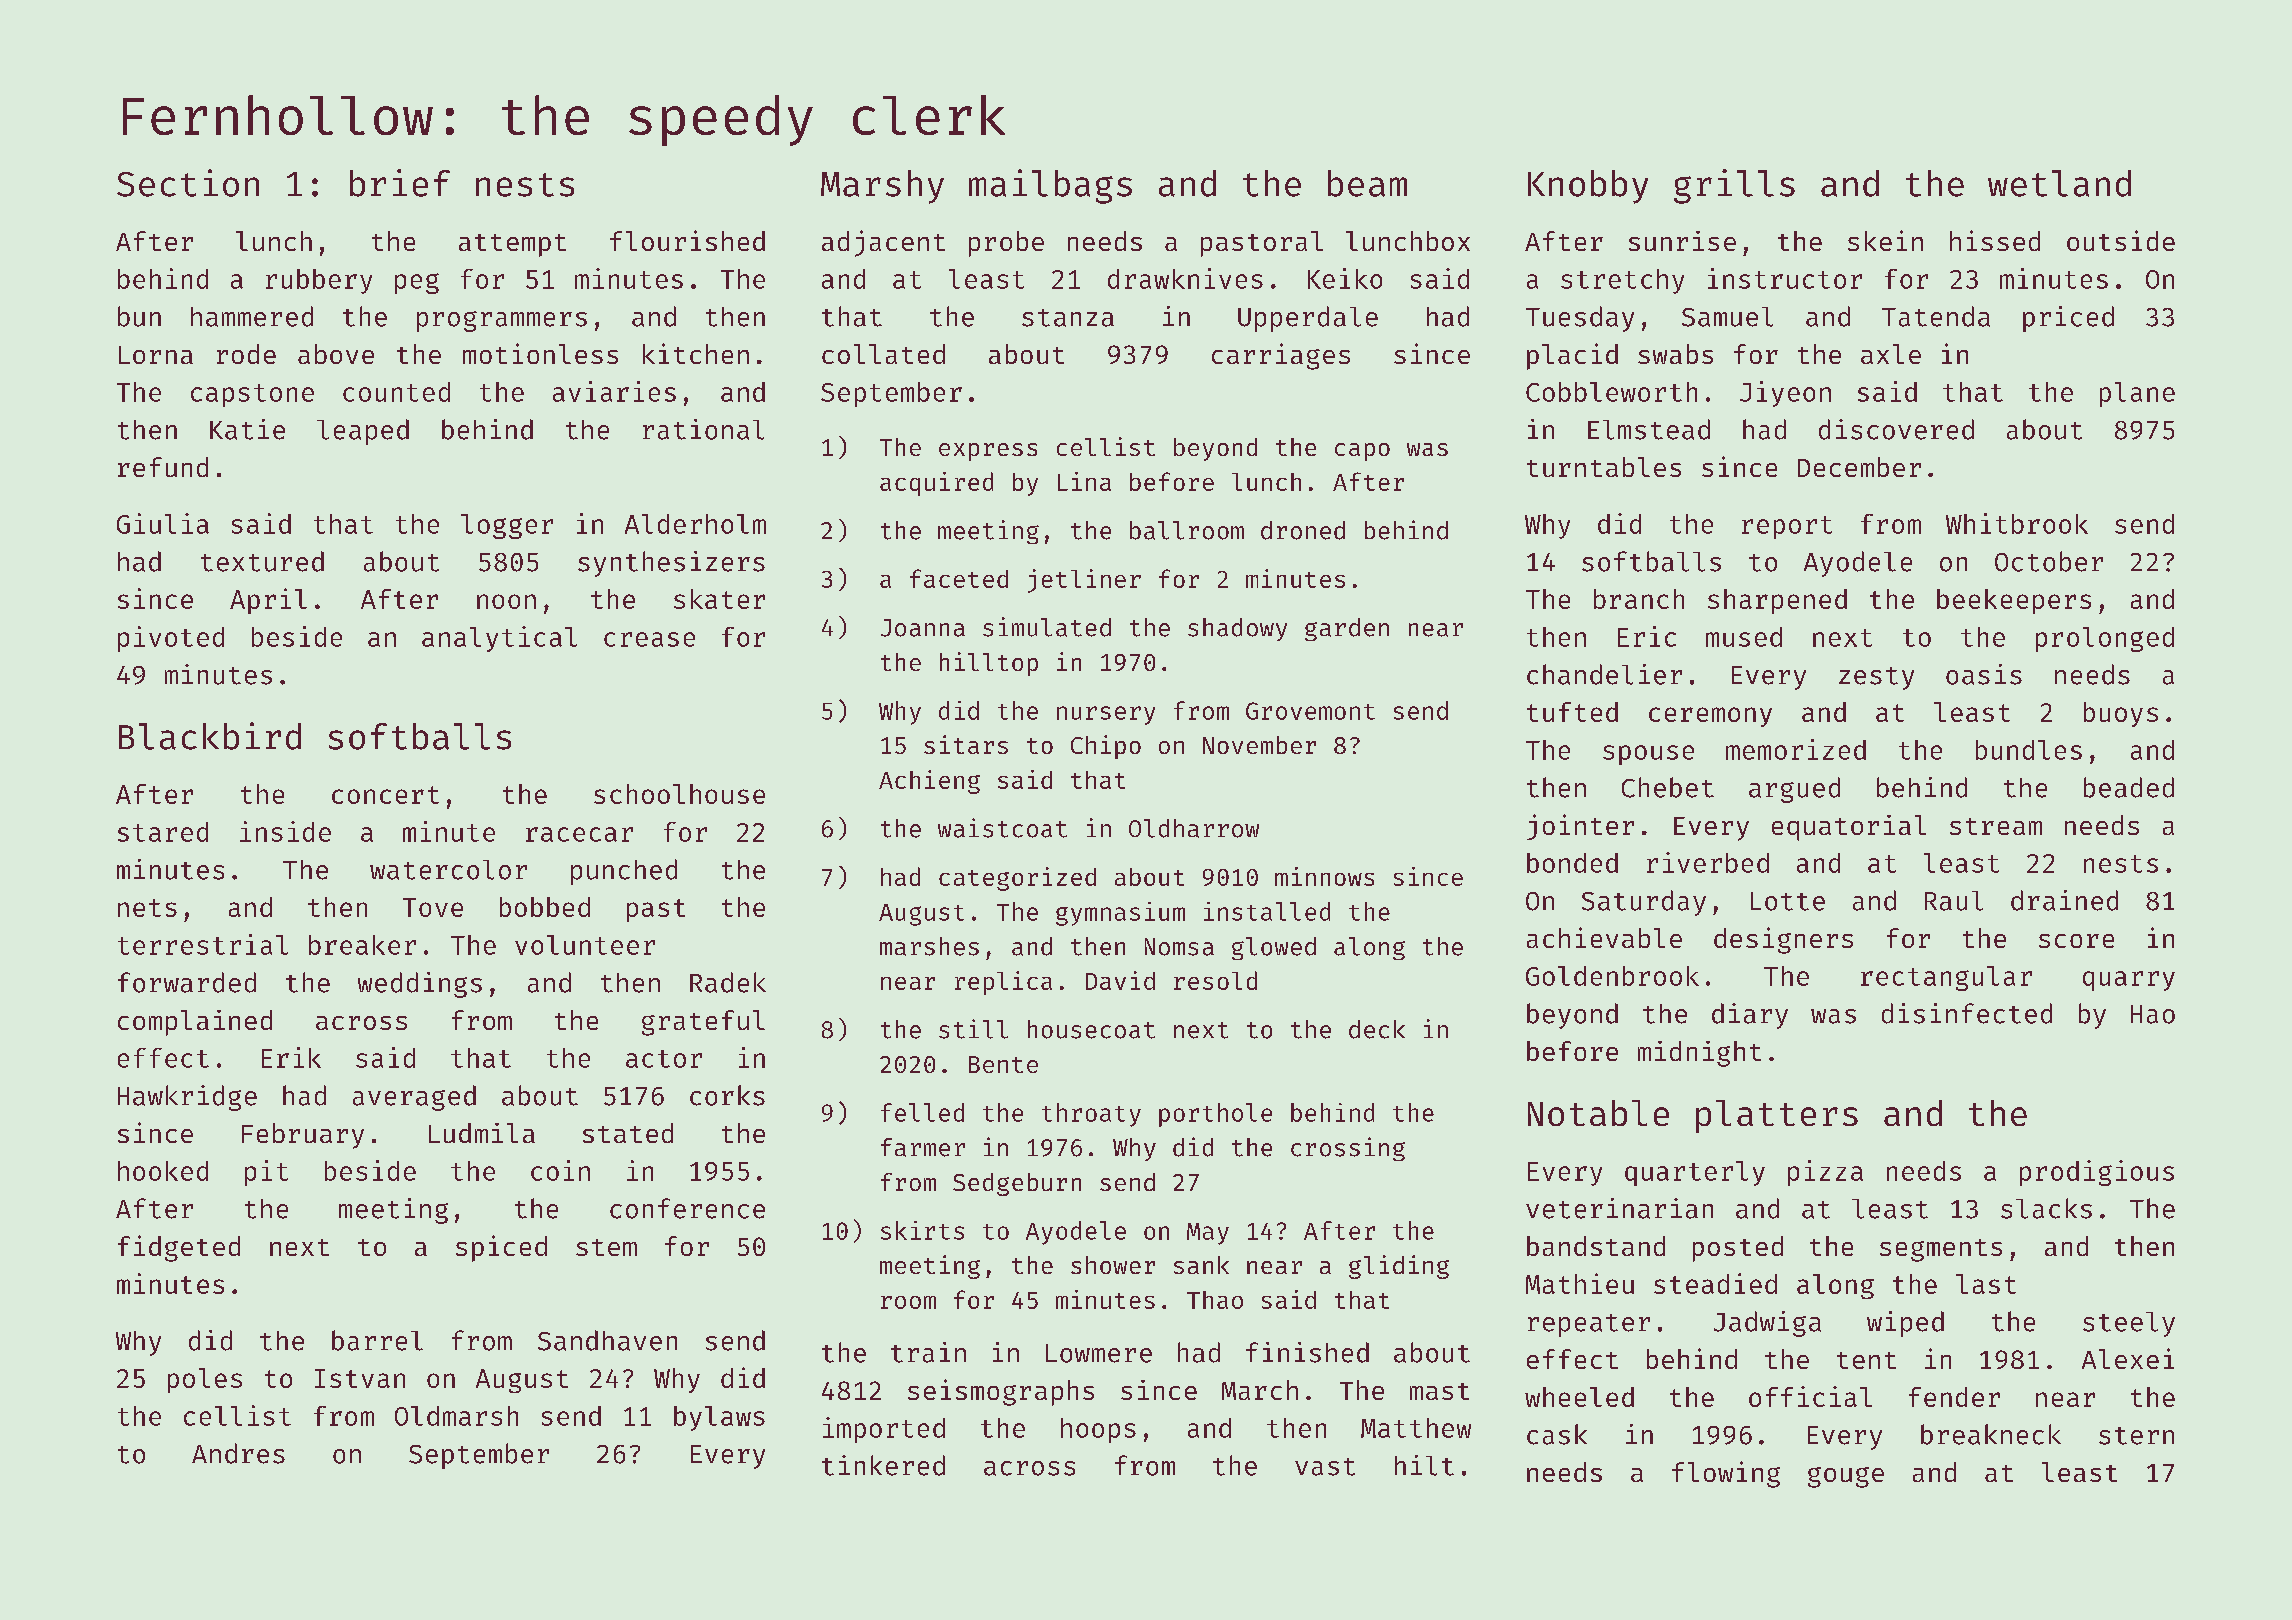  Describe the element at coordinates (883, 354) in the screenshot. I see `collated` at that location.
